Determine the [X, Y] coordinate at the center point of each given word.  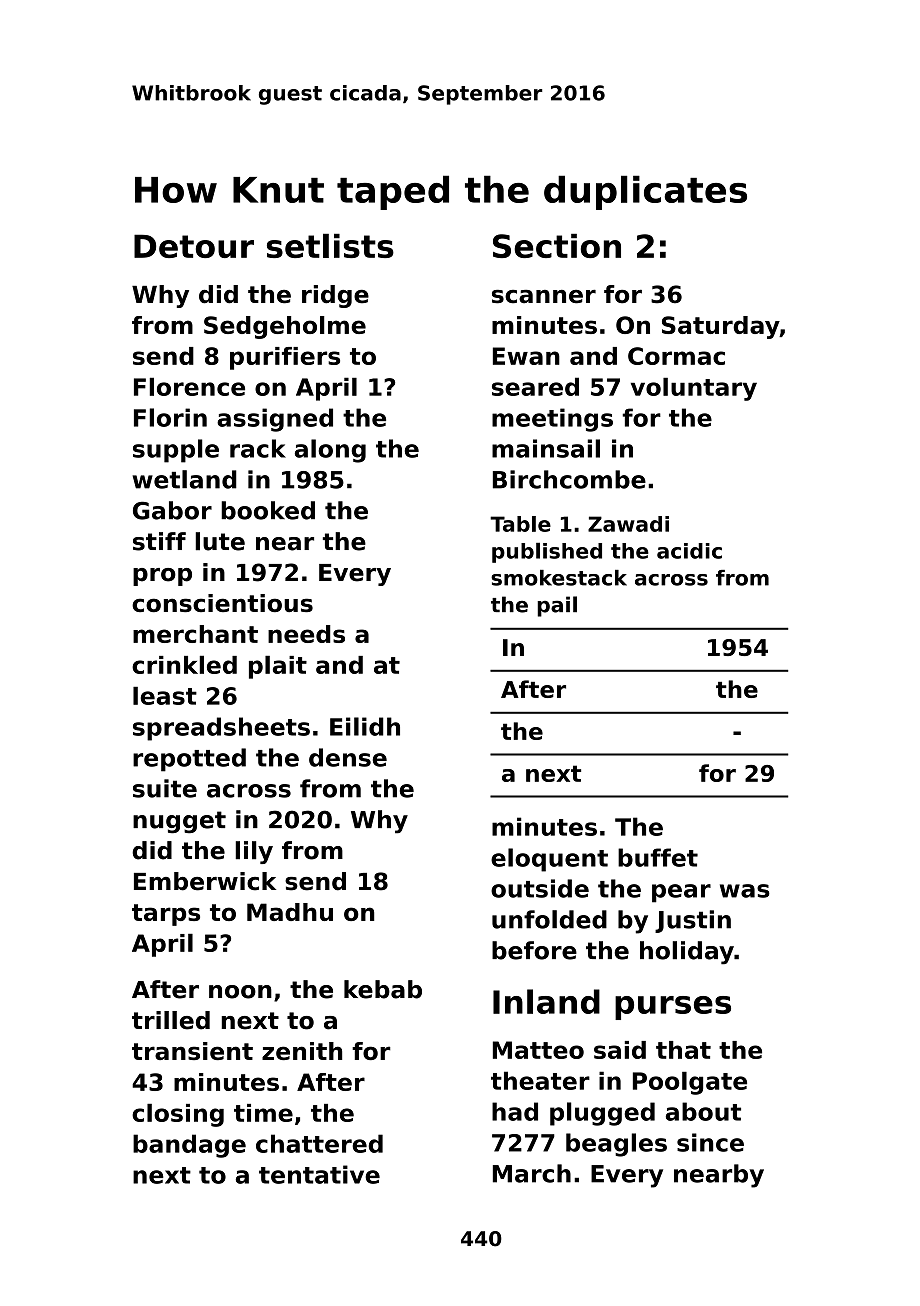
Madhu [290, 912]
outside [540, 888]
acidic [689, 551]
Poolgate [690, 1083]
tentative [319, 1174]
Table [520, 524]
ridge [335, 296]
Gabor [172, 510]
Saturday [721, 327]
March [532, 1173]
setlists [330, 245]
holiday [687, 953]
